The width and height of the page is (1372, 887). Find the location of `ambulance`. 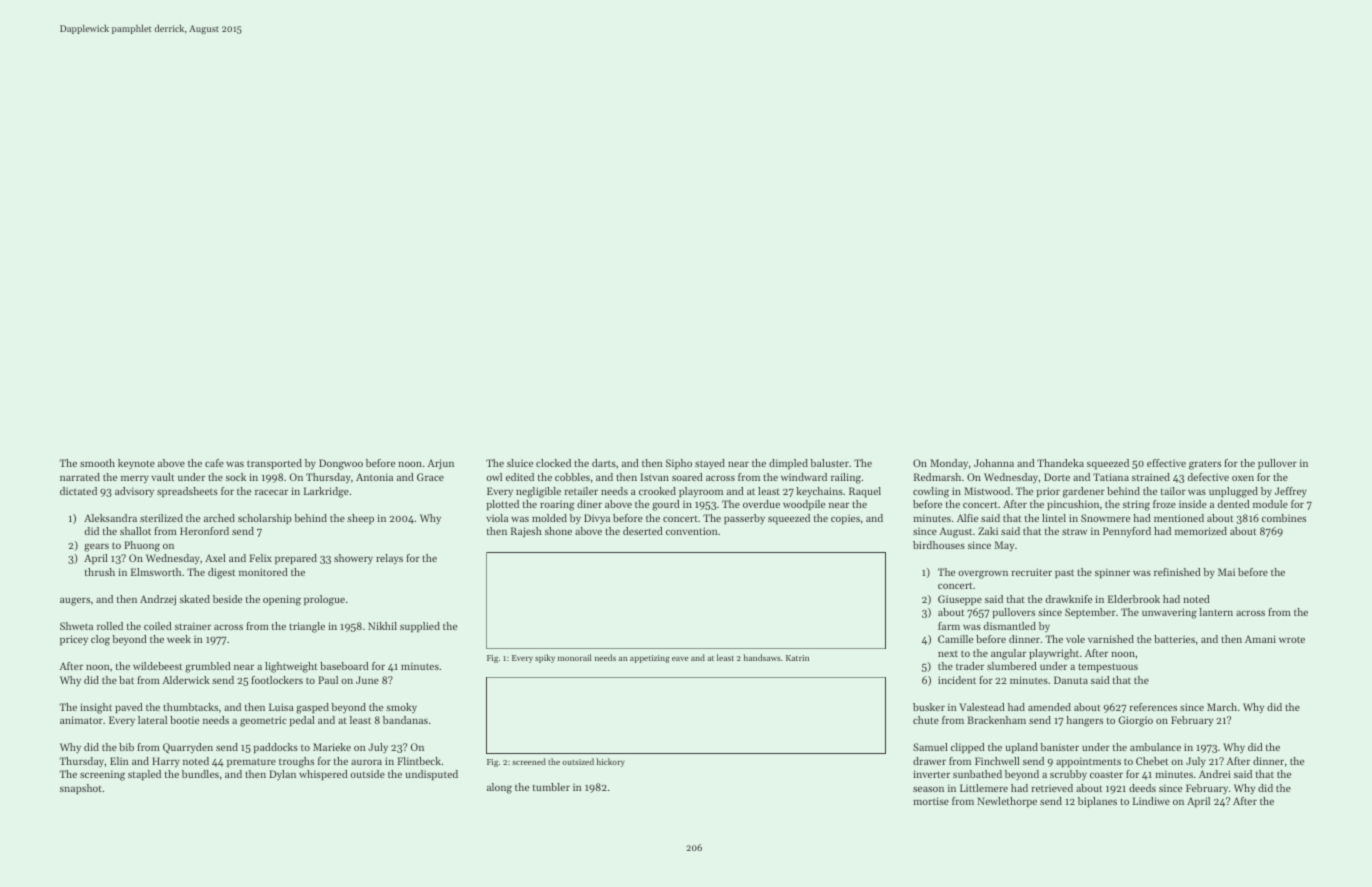

ambulance is located at coordinates (1155, 747).
